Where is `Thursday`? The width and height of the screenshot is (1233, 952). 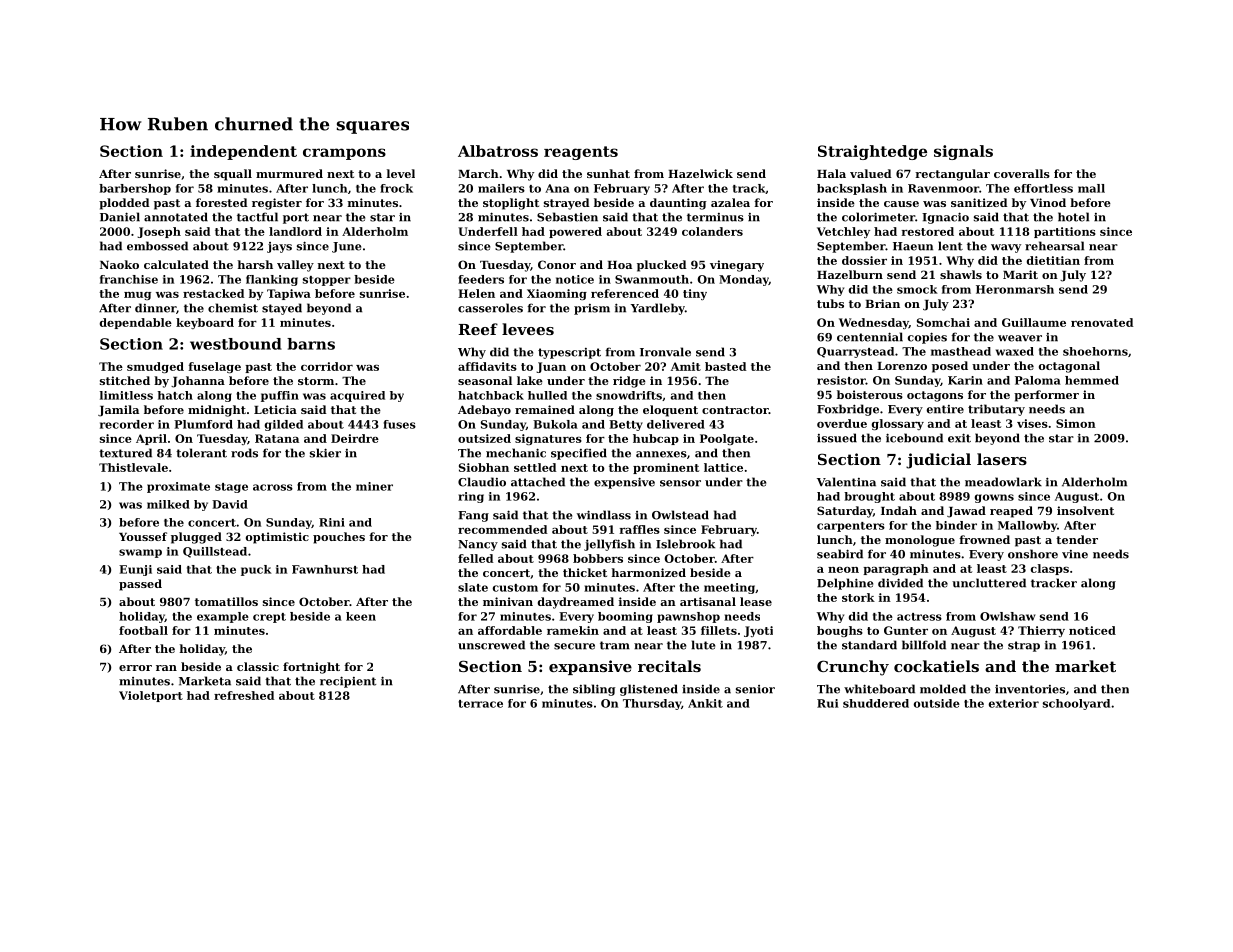
Thursday is located at coordinates (652, 704).
